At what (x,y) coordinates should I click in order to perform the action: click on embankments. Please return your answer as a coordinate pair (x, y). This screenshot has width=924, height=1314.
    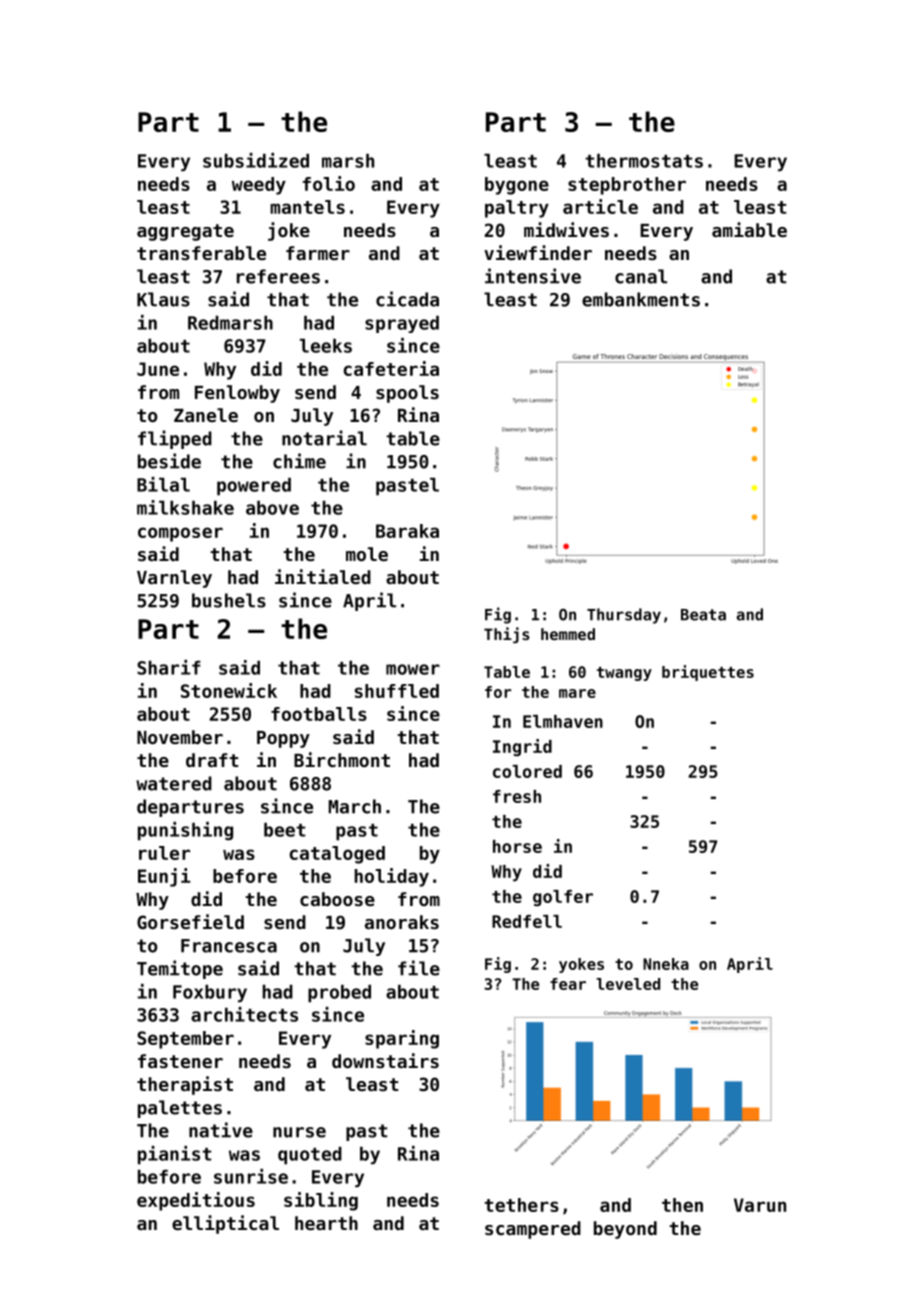
    Looking at the image, I should click on (641, 299).
